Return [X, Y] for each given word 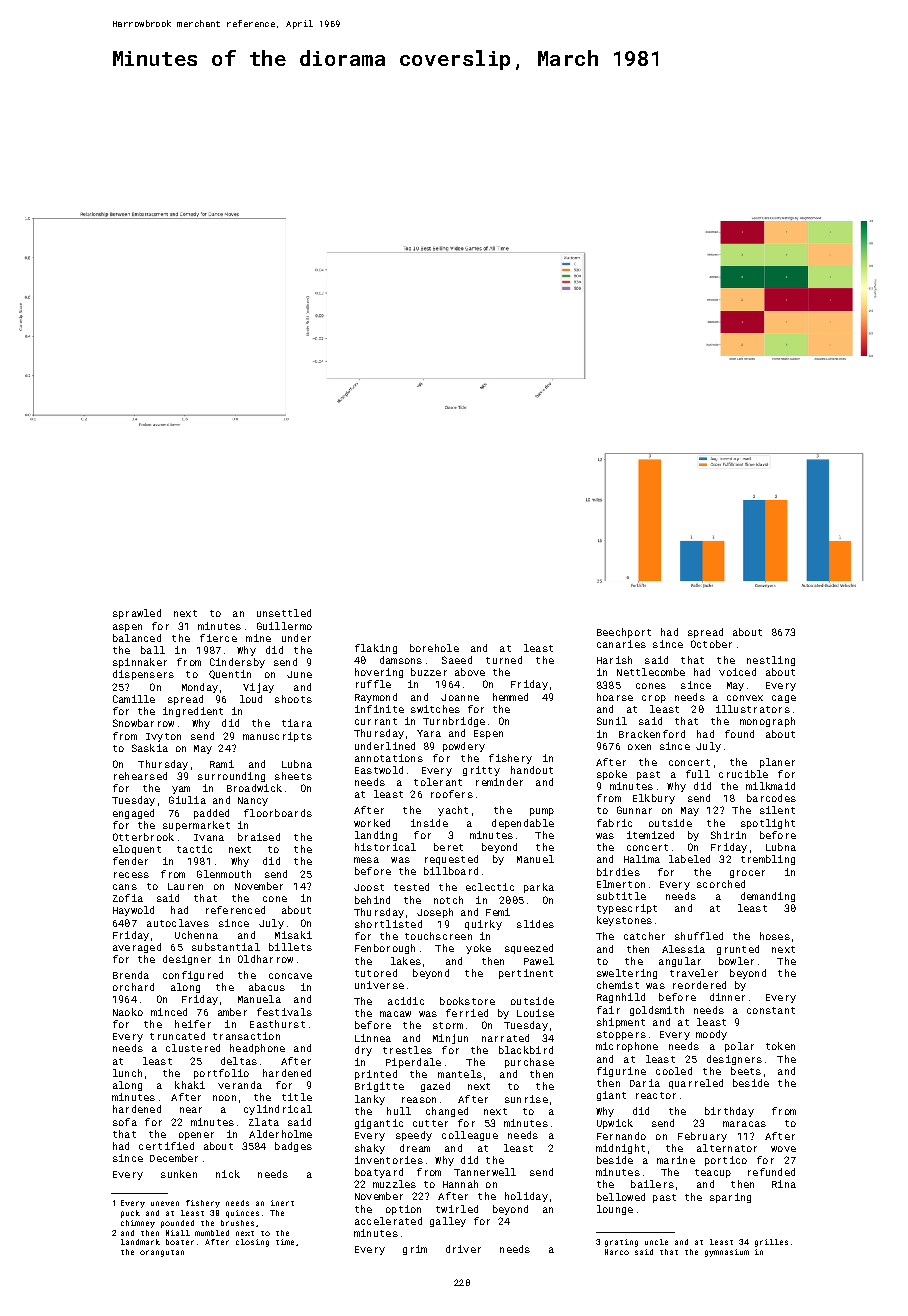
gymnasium [727, 1253]
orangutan [162, 1253]
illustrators [753, 709]
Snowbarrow [143, 723]
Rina [784, 1184]
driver [463, 1249]
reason [419, 1100]
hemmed [510, 697]
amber [232, 1012]
